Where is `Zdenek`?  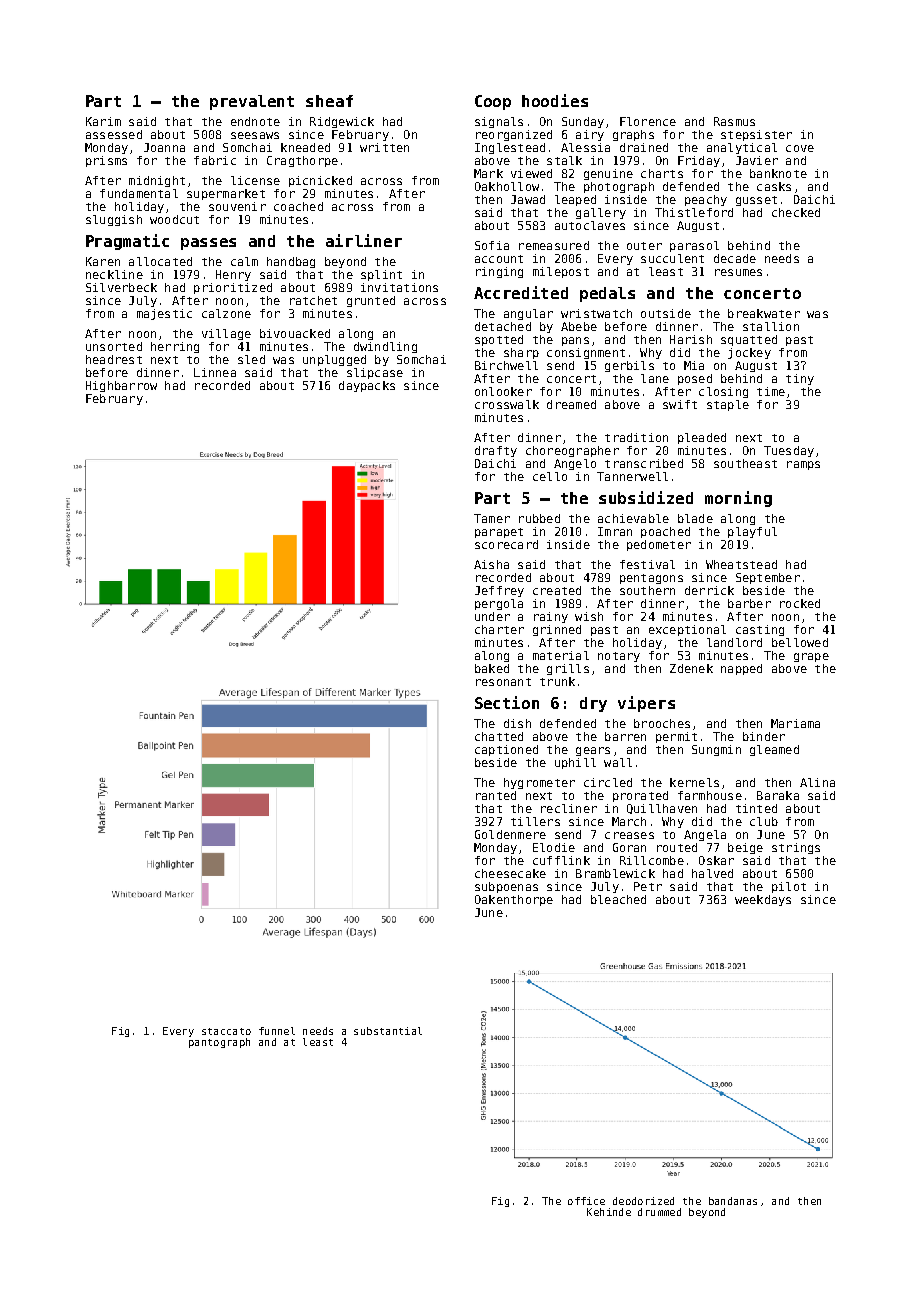
Zdenek is located at coordinates (691, 668).
